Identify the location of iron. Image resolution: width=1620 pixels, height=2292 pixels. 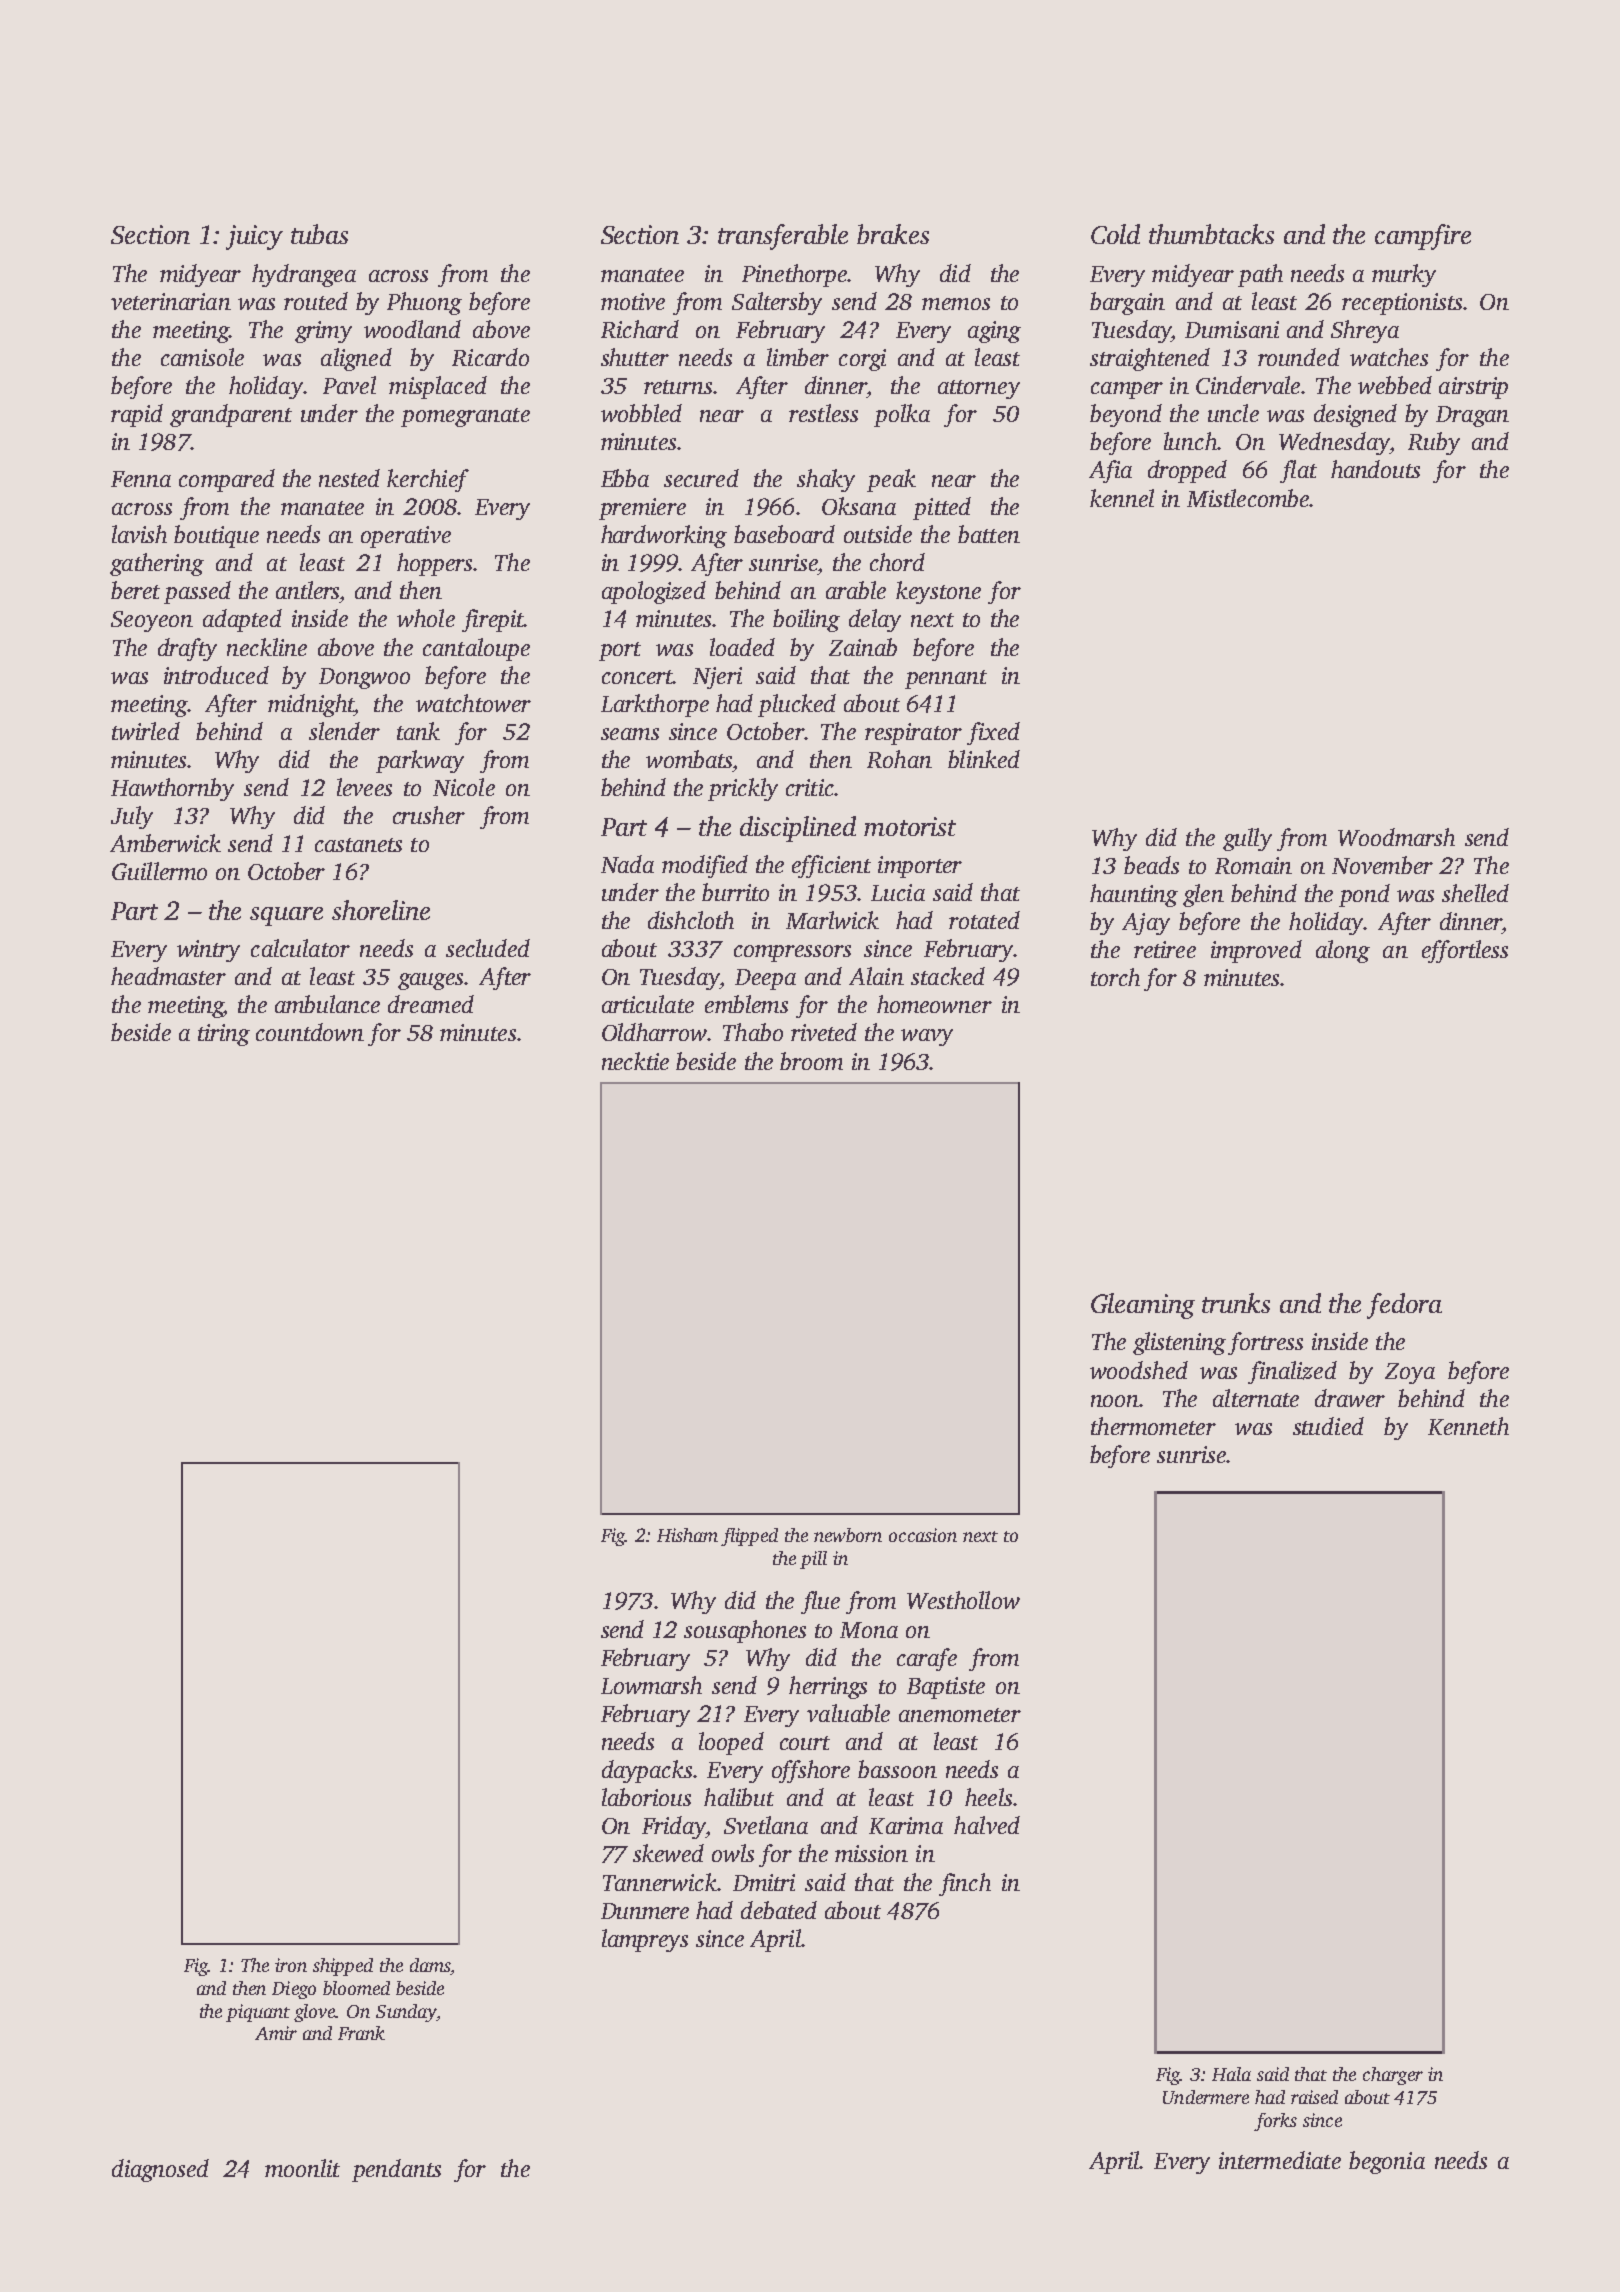
(291, 1965).
